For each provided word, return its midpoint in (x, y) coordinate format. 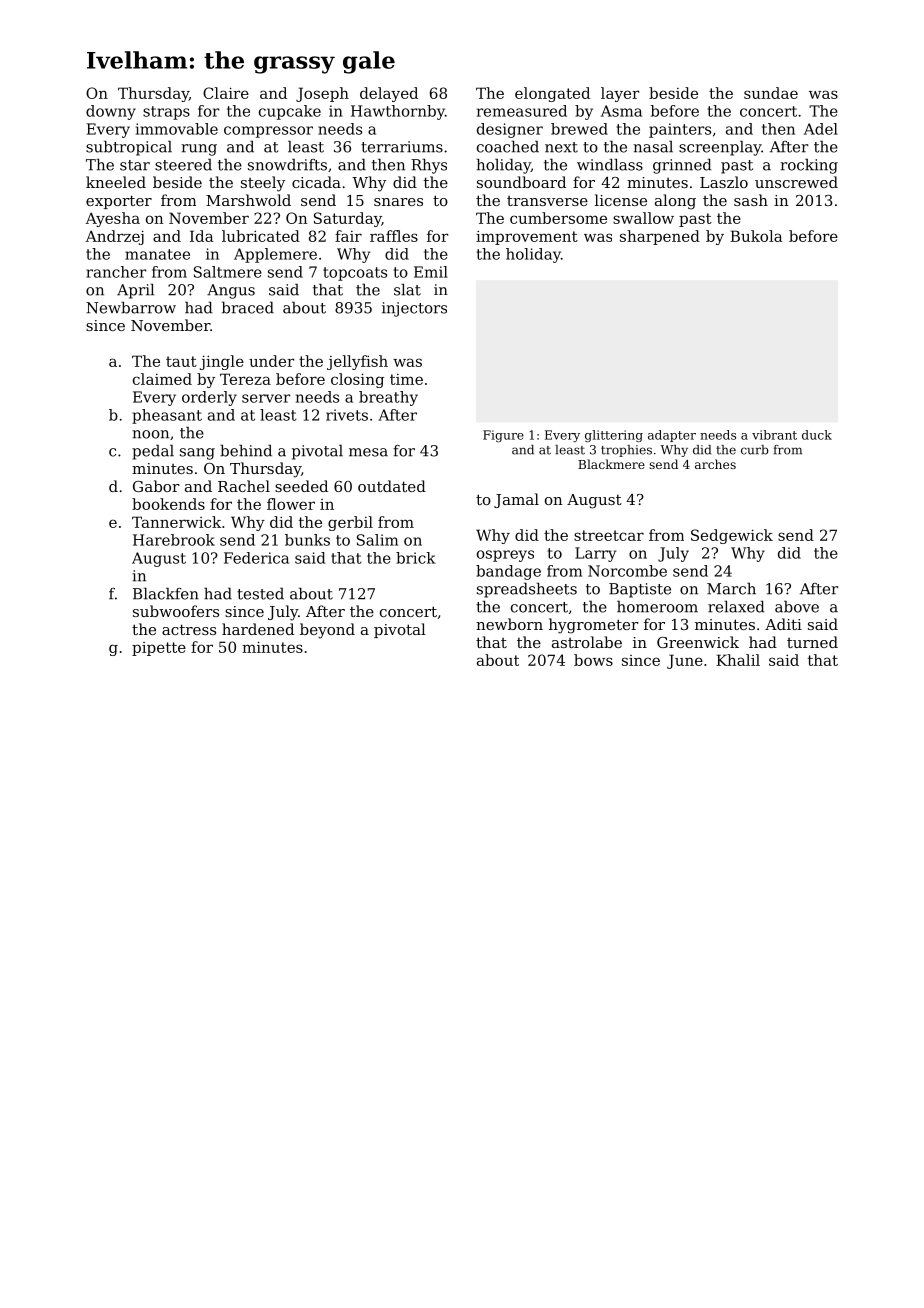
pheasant (167, 416)
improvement (527, 237)
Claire (226, 93)
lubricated (261, 236)
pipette (159, 649)
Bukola (756, 236)
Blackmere (611, 464)
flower (291, 504)
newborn (509, 624)
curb (754, 450)
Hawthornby (398, 112)
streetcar (609, 535)
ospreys (505, 556)
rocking (809, 166)
